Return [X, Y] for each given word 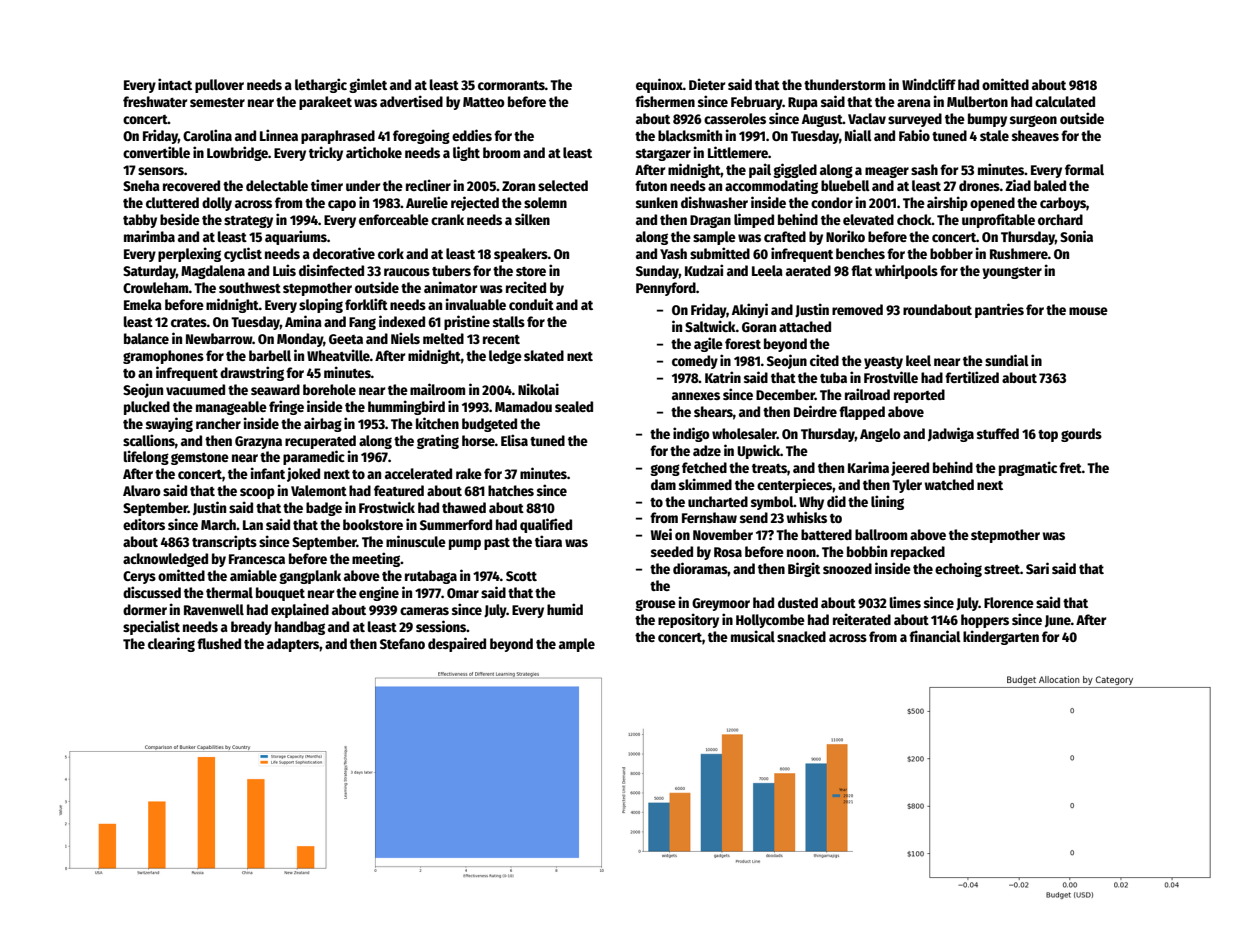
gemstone [200, 459]
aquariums [296, 237]
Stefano [402, 643]
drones [979, 185]
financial [935, 636]
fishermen [665, 101]
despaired [457, 644]
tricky [326, 153]
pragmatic [1028, 468]
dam [663, 484]
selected [563, 185]
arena [914, 103]
